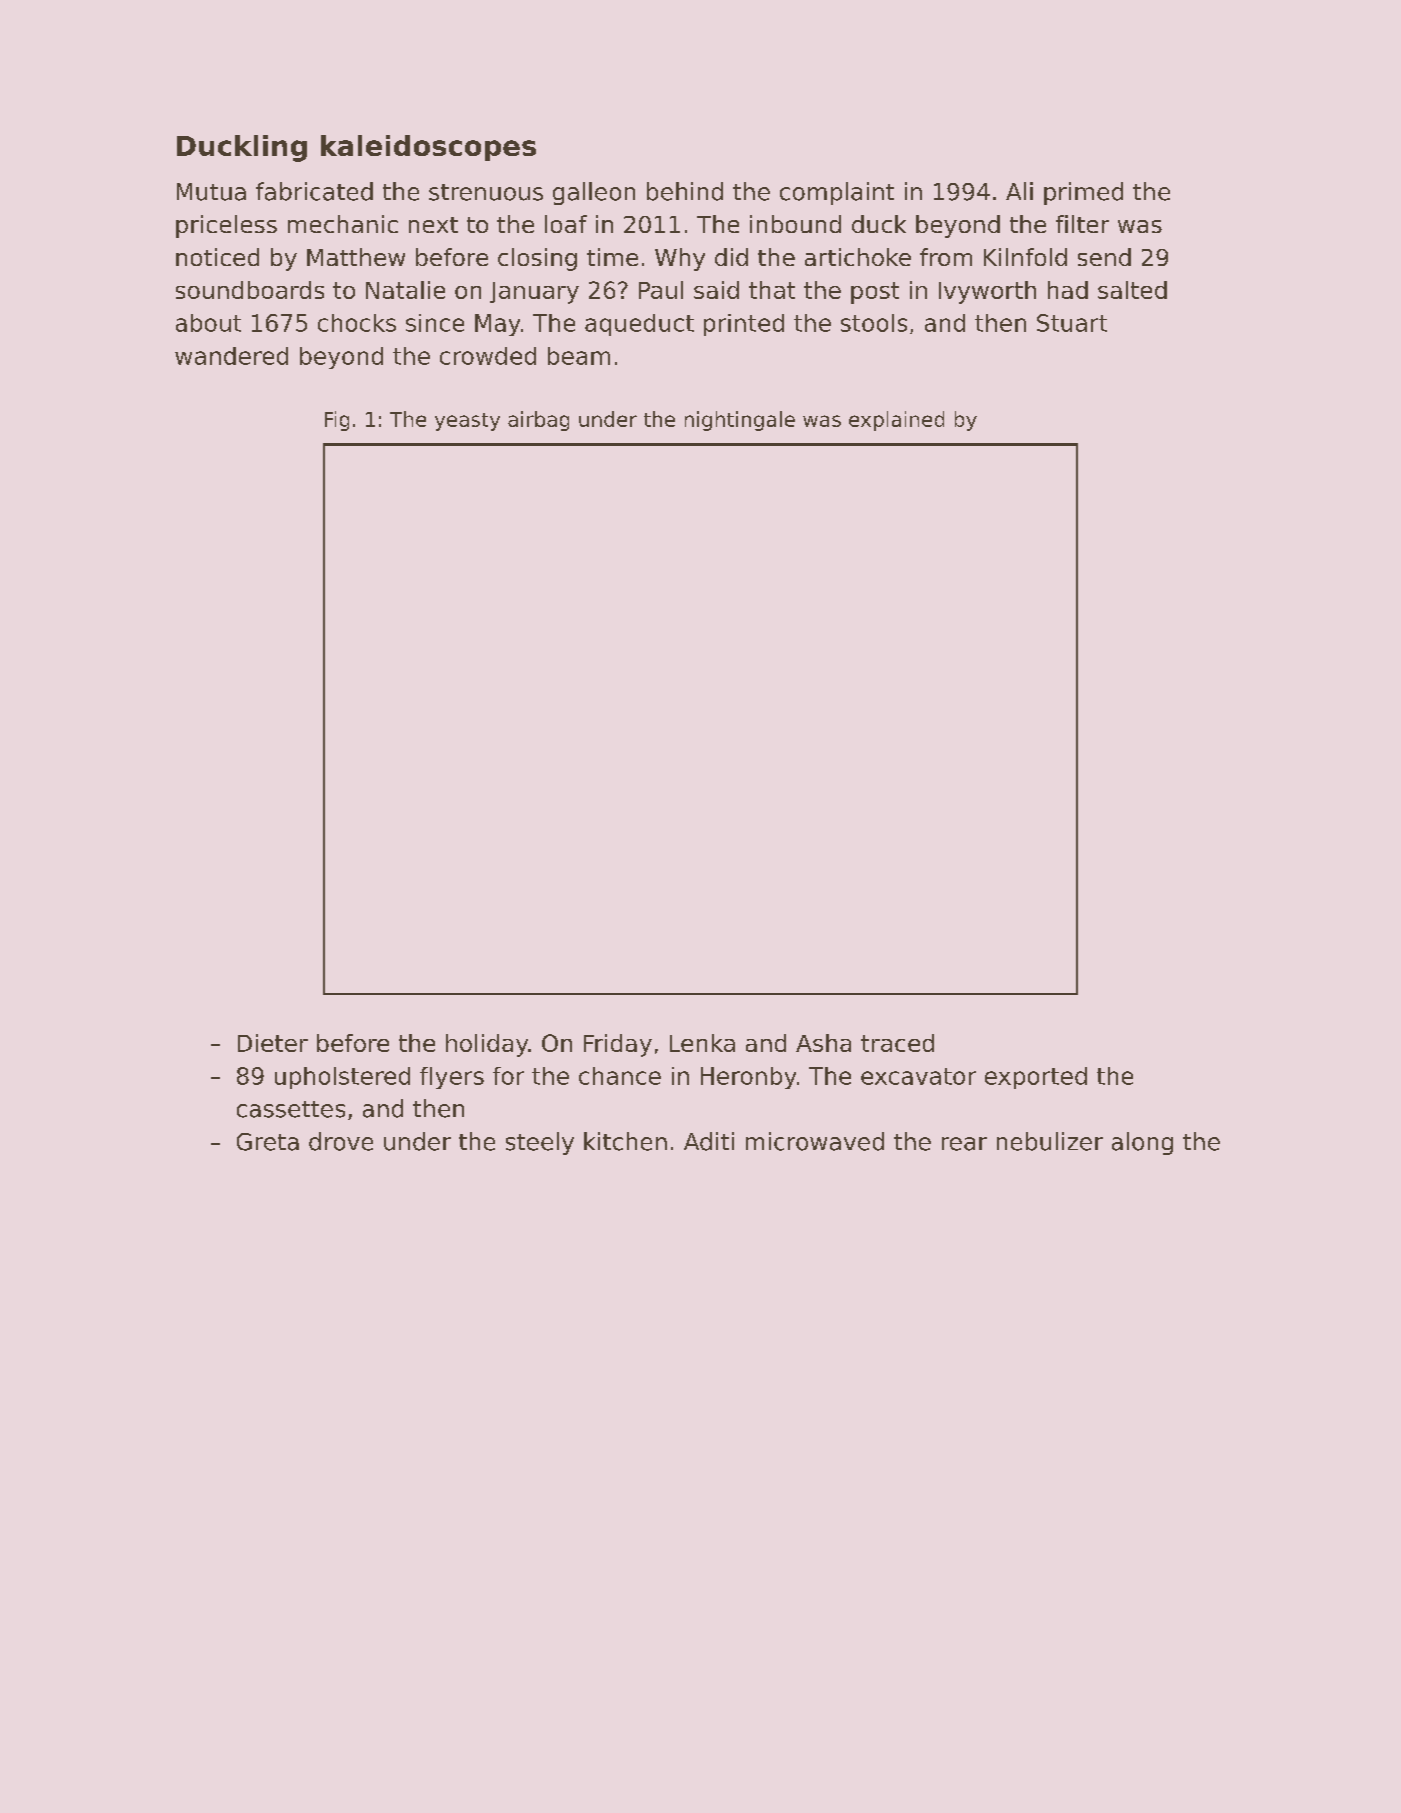  What do you see at coordinates (273, 1043) in the document?
I see `Dieter` at bounding box center [273, 1043].
